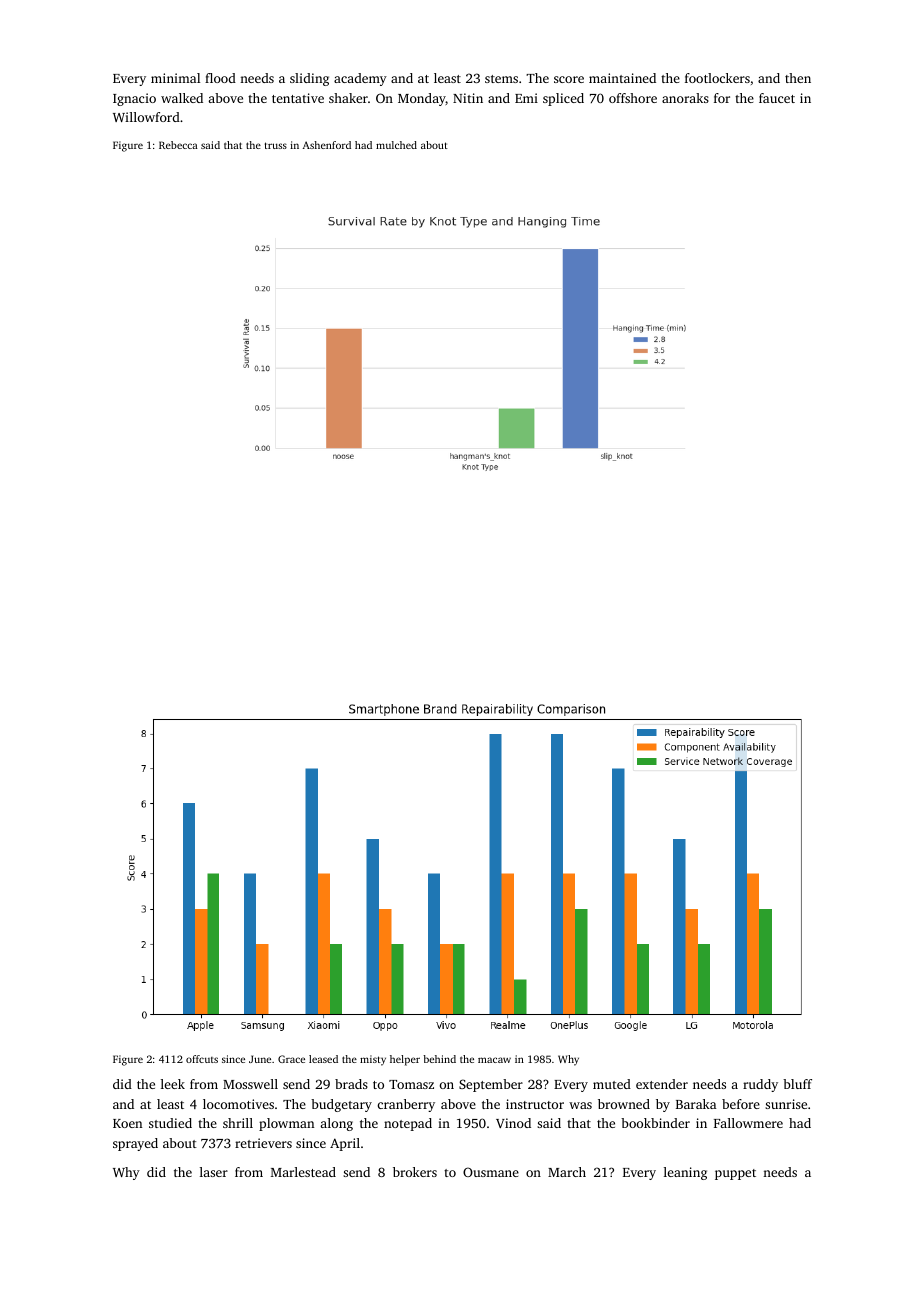 The height and width of the screenshot is (1308, 924). Describe the element at coordinates (327, 145) in the screenshot. I see `Ashenford` at that location.
